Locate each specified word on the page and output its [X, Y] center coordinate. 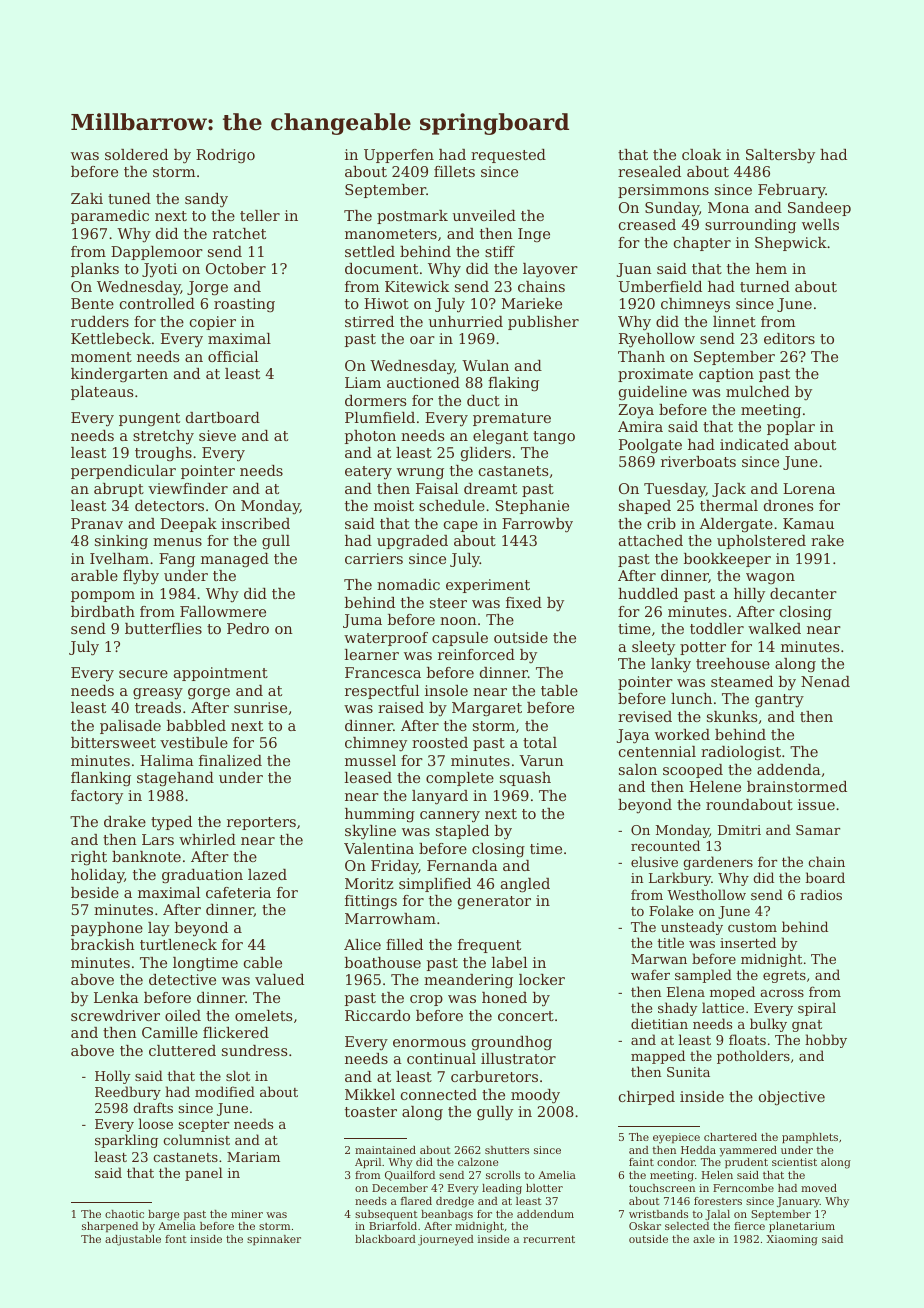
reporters [261, 823]
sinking [121, 542]
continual [441, 1058]
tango [554, 438]
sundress [254, 1050]
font [175, 1239]
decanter [803, 593]
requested [508, 156]
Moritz [369, 883]
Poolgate [650, 446]
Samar [818, 830]
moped [732, 993]
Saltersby [780, 156]
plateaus [102, 393]
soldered [136, 154]
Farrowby [537, 525]
